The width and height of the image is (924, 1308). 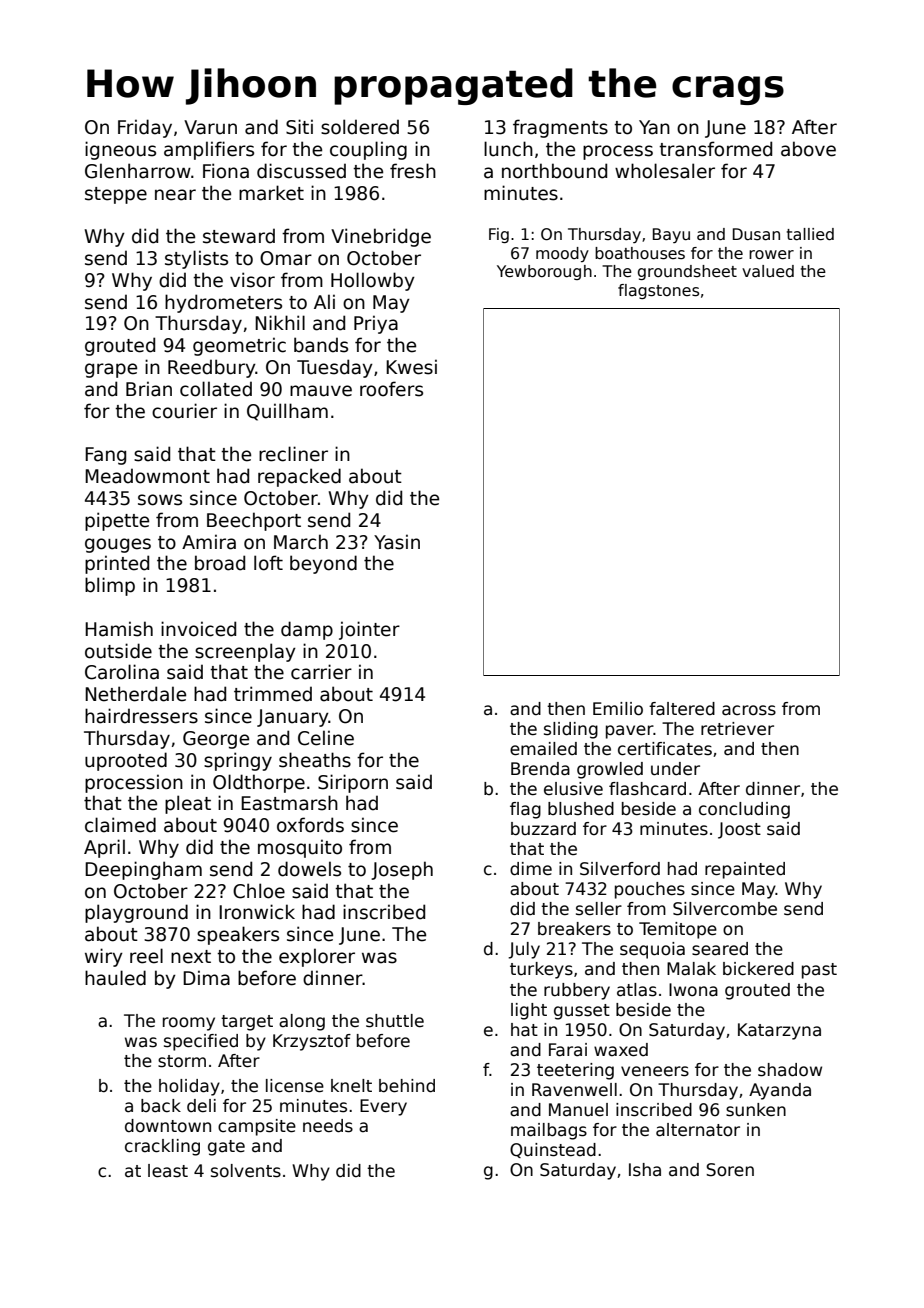 I want to click on license, so click(x=295, y=1086).
